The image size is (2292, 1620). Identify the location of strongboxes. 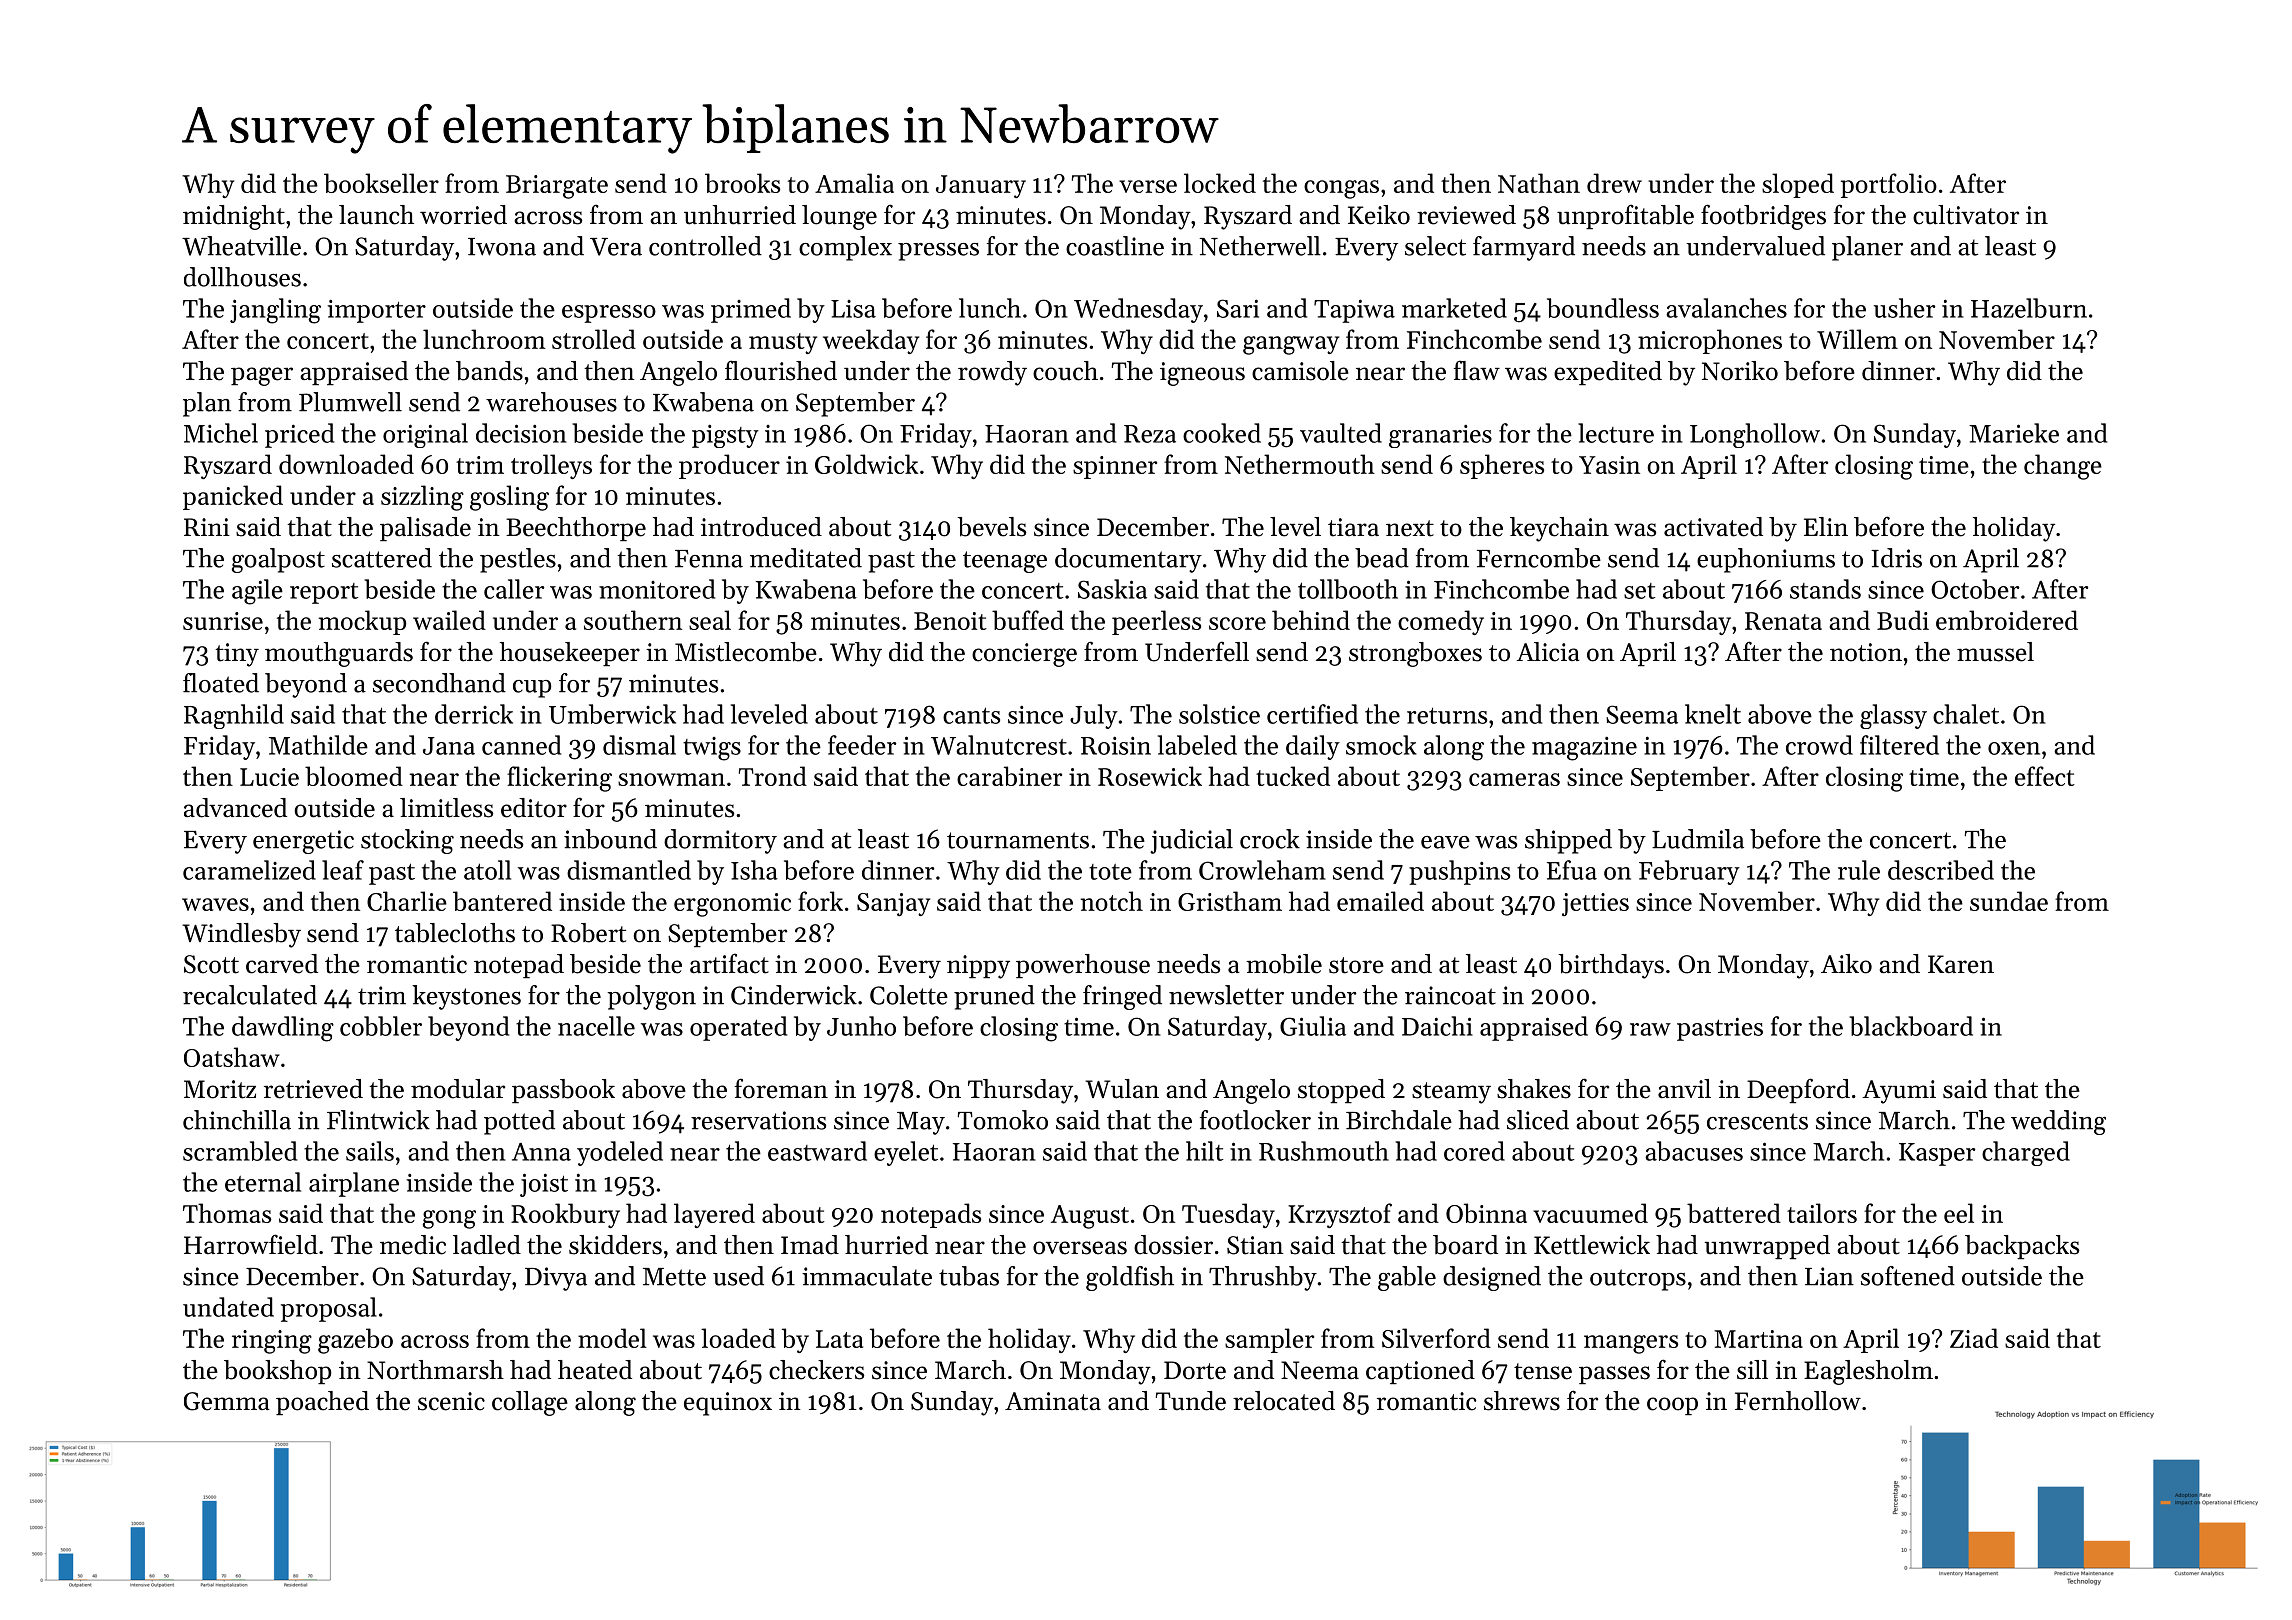
(1415, 654).
